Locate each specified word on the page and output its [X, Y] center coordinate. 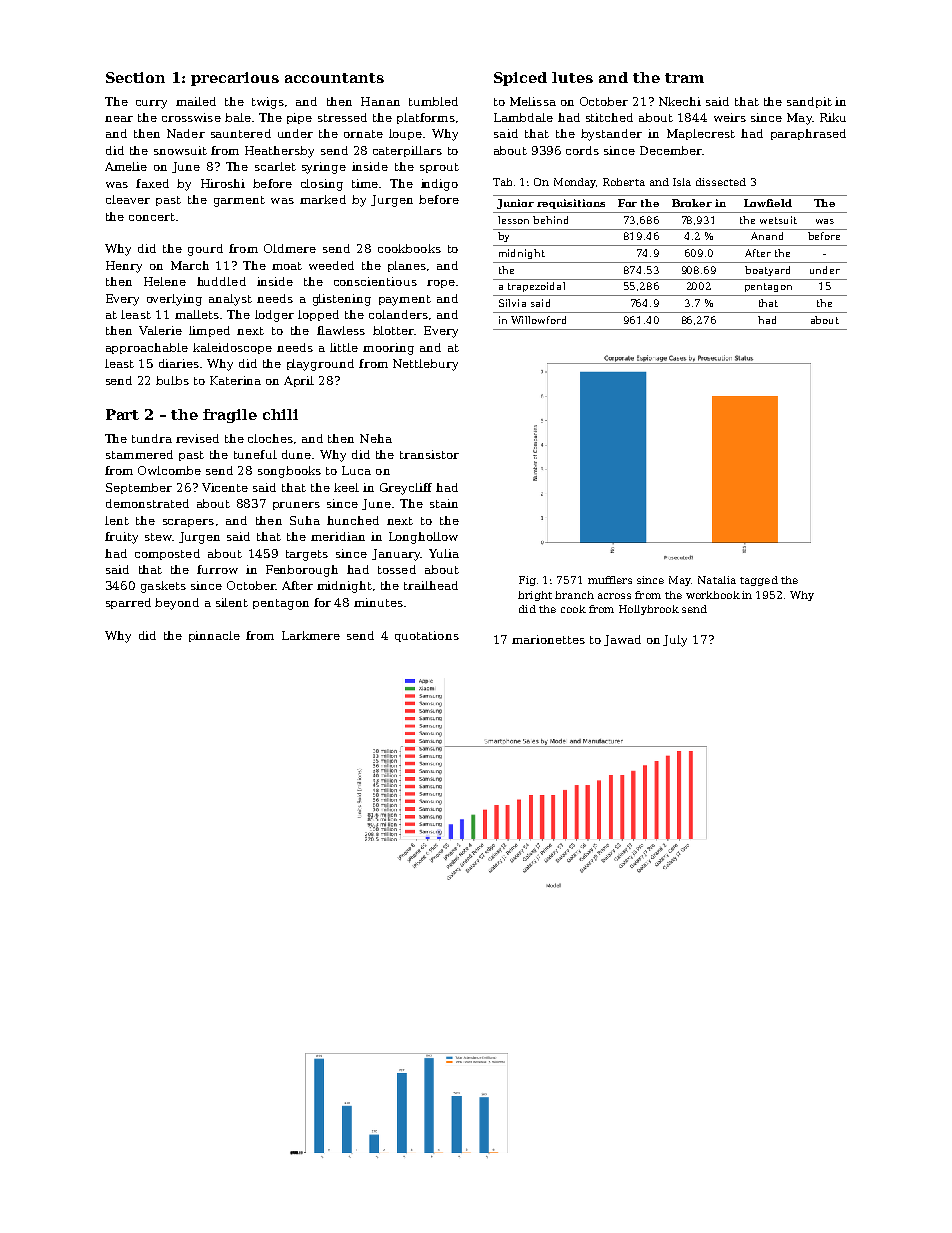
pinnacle [214, 636]
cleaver [128, 199]
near [119, 119]
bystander [611, 135]
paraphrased [808, 134]
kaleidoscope [232, 348]
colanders [398, 314]
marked [323, 199]
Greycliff [406, 489]
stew [158, 537]
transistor [429, 454]
